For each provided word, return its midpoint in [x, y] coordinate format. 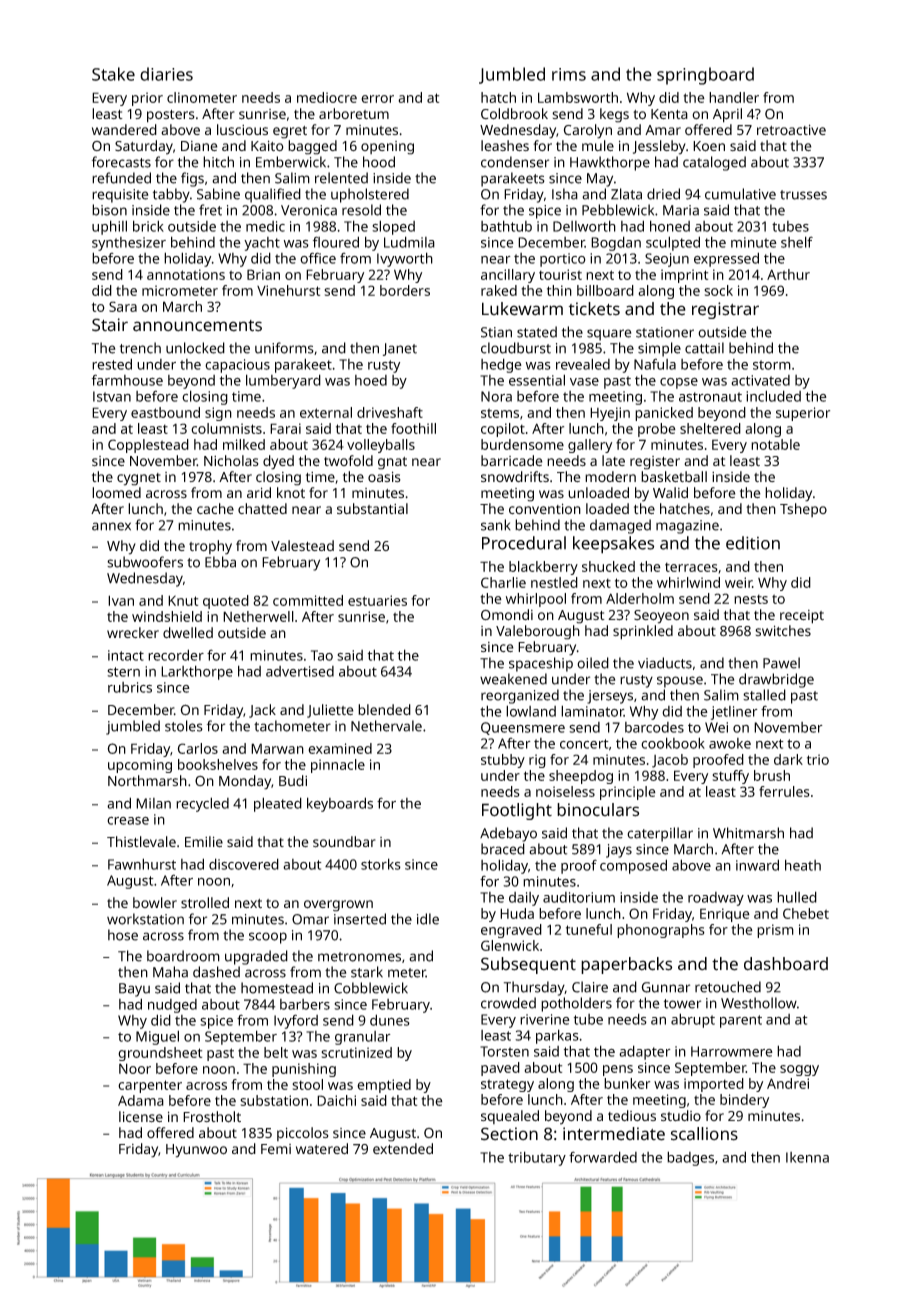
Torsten [504, 1051]
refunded [121, 178]
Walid [670, 492]
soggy [799, 1070]
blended [384, 709]
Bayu [134, 990]
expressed [726, 259]
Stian [496, 332]
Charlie [503, 582]
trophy [210, 547]
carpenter [150, 1086]
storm [772, 365]
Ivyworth [405, 259]
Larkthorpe [197, 672]
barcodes [654, 727]
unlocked [195, 348]
